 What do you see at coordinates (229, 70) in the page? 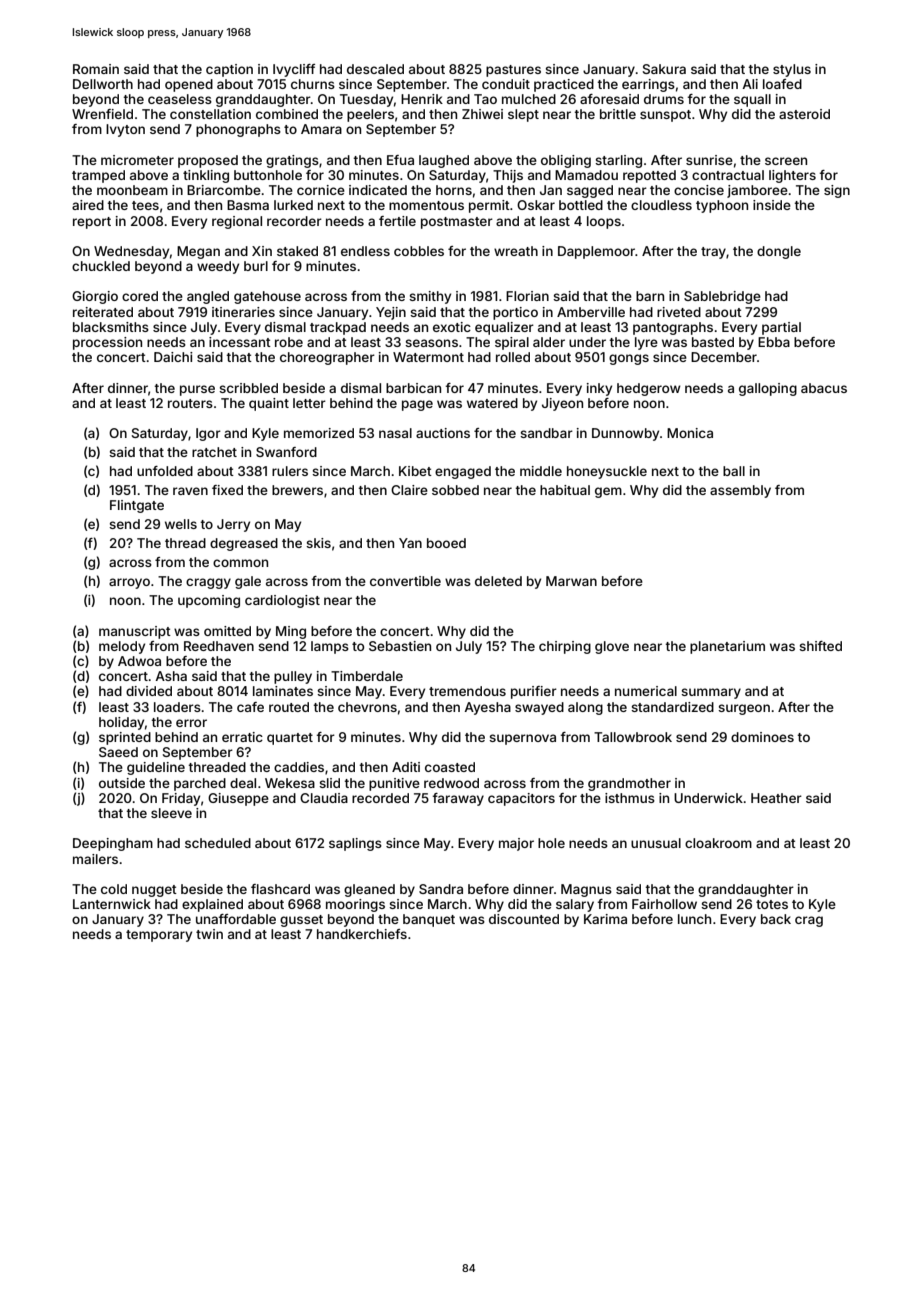
I see `caption` at bounding box center [229, 70].
